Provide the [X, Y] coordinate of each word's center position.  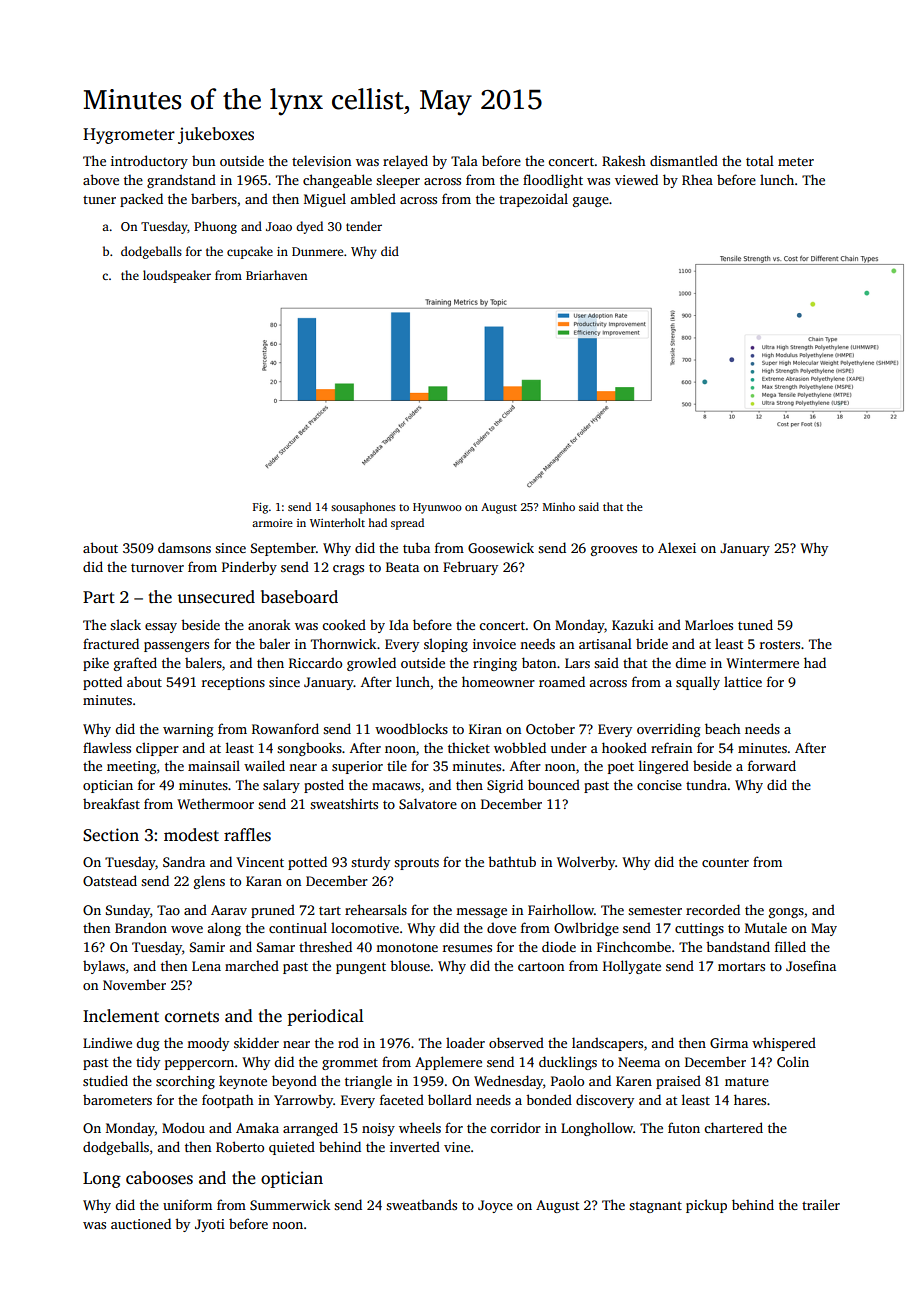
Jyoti [210, 1225]
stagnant [655, 1207]
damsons [184, 547]
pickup [706, 1206]
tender [364, 226]
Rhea [697, 180]
